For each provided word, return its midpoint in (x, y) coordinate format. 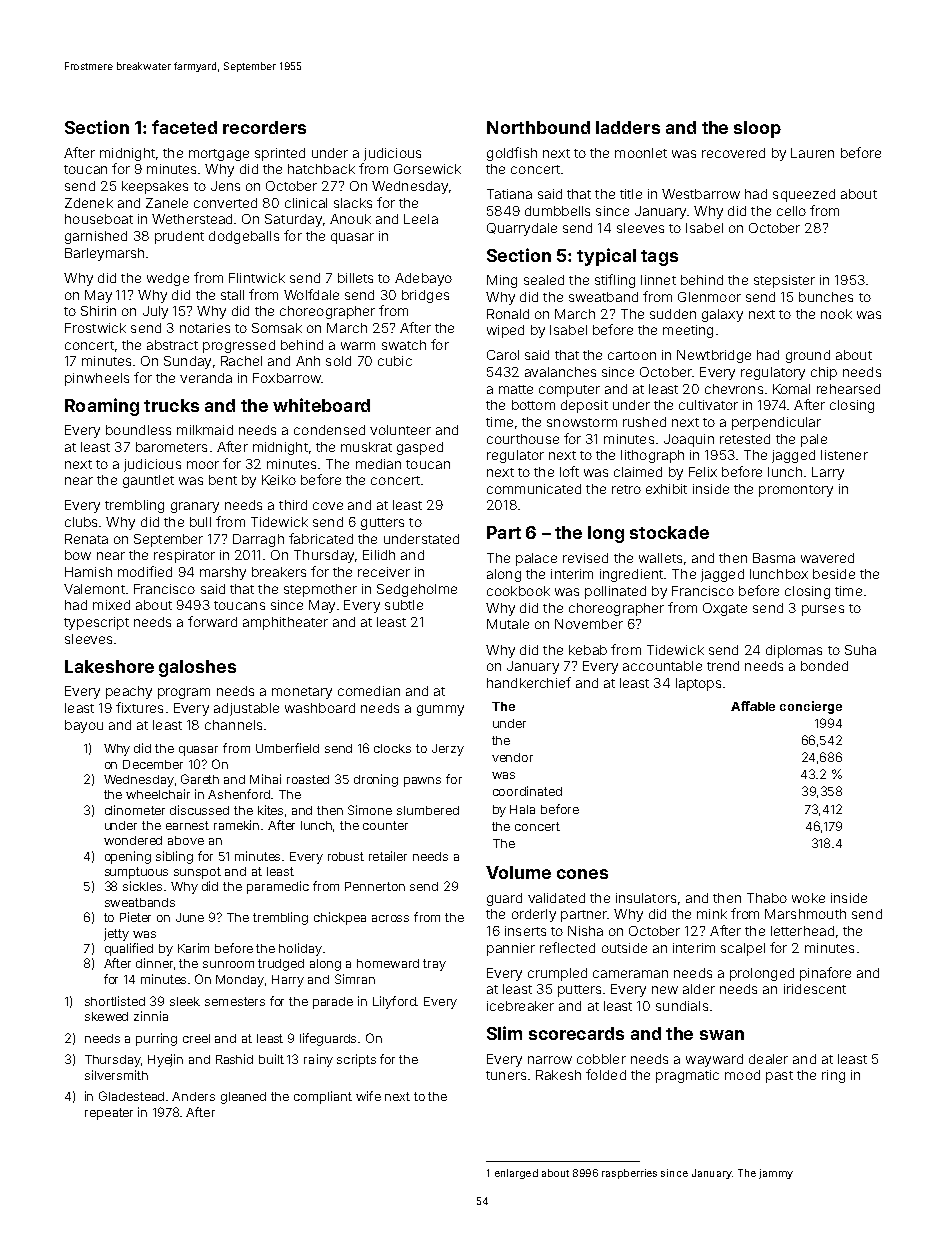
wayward (714, 1060)
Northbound (538, 127)
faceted (184, 127)
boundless (138, 430)
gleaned (243, 1098)
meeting (688, 331)
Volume (518, 872)
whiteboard (321, 405)
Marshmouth (805, 914)
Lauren (812, 153)
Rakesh (558, 1075)
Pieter (135, 917)
